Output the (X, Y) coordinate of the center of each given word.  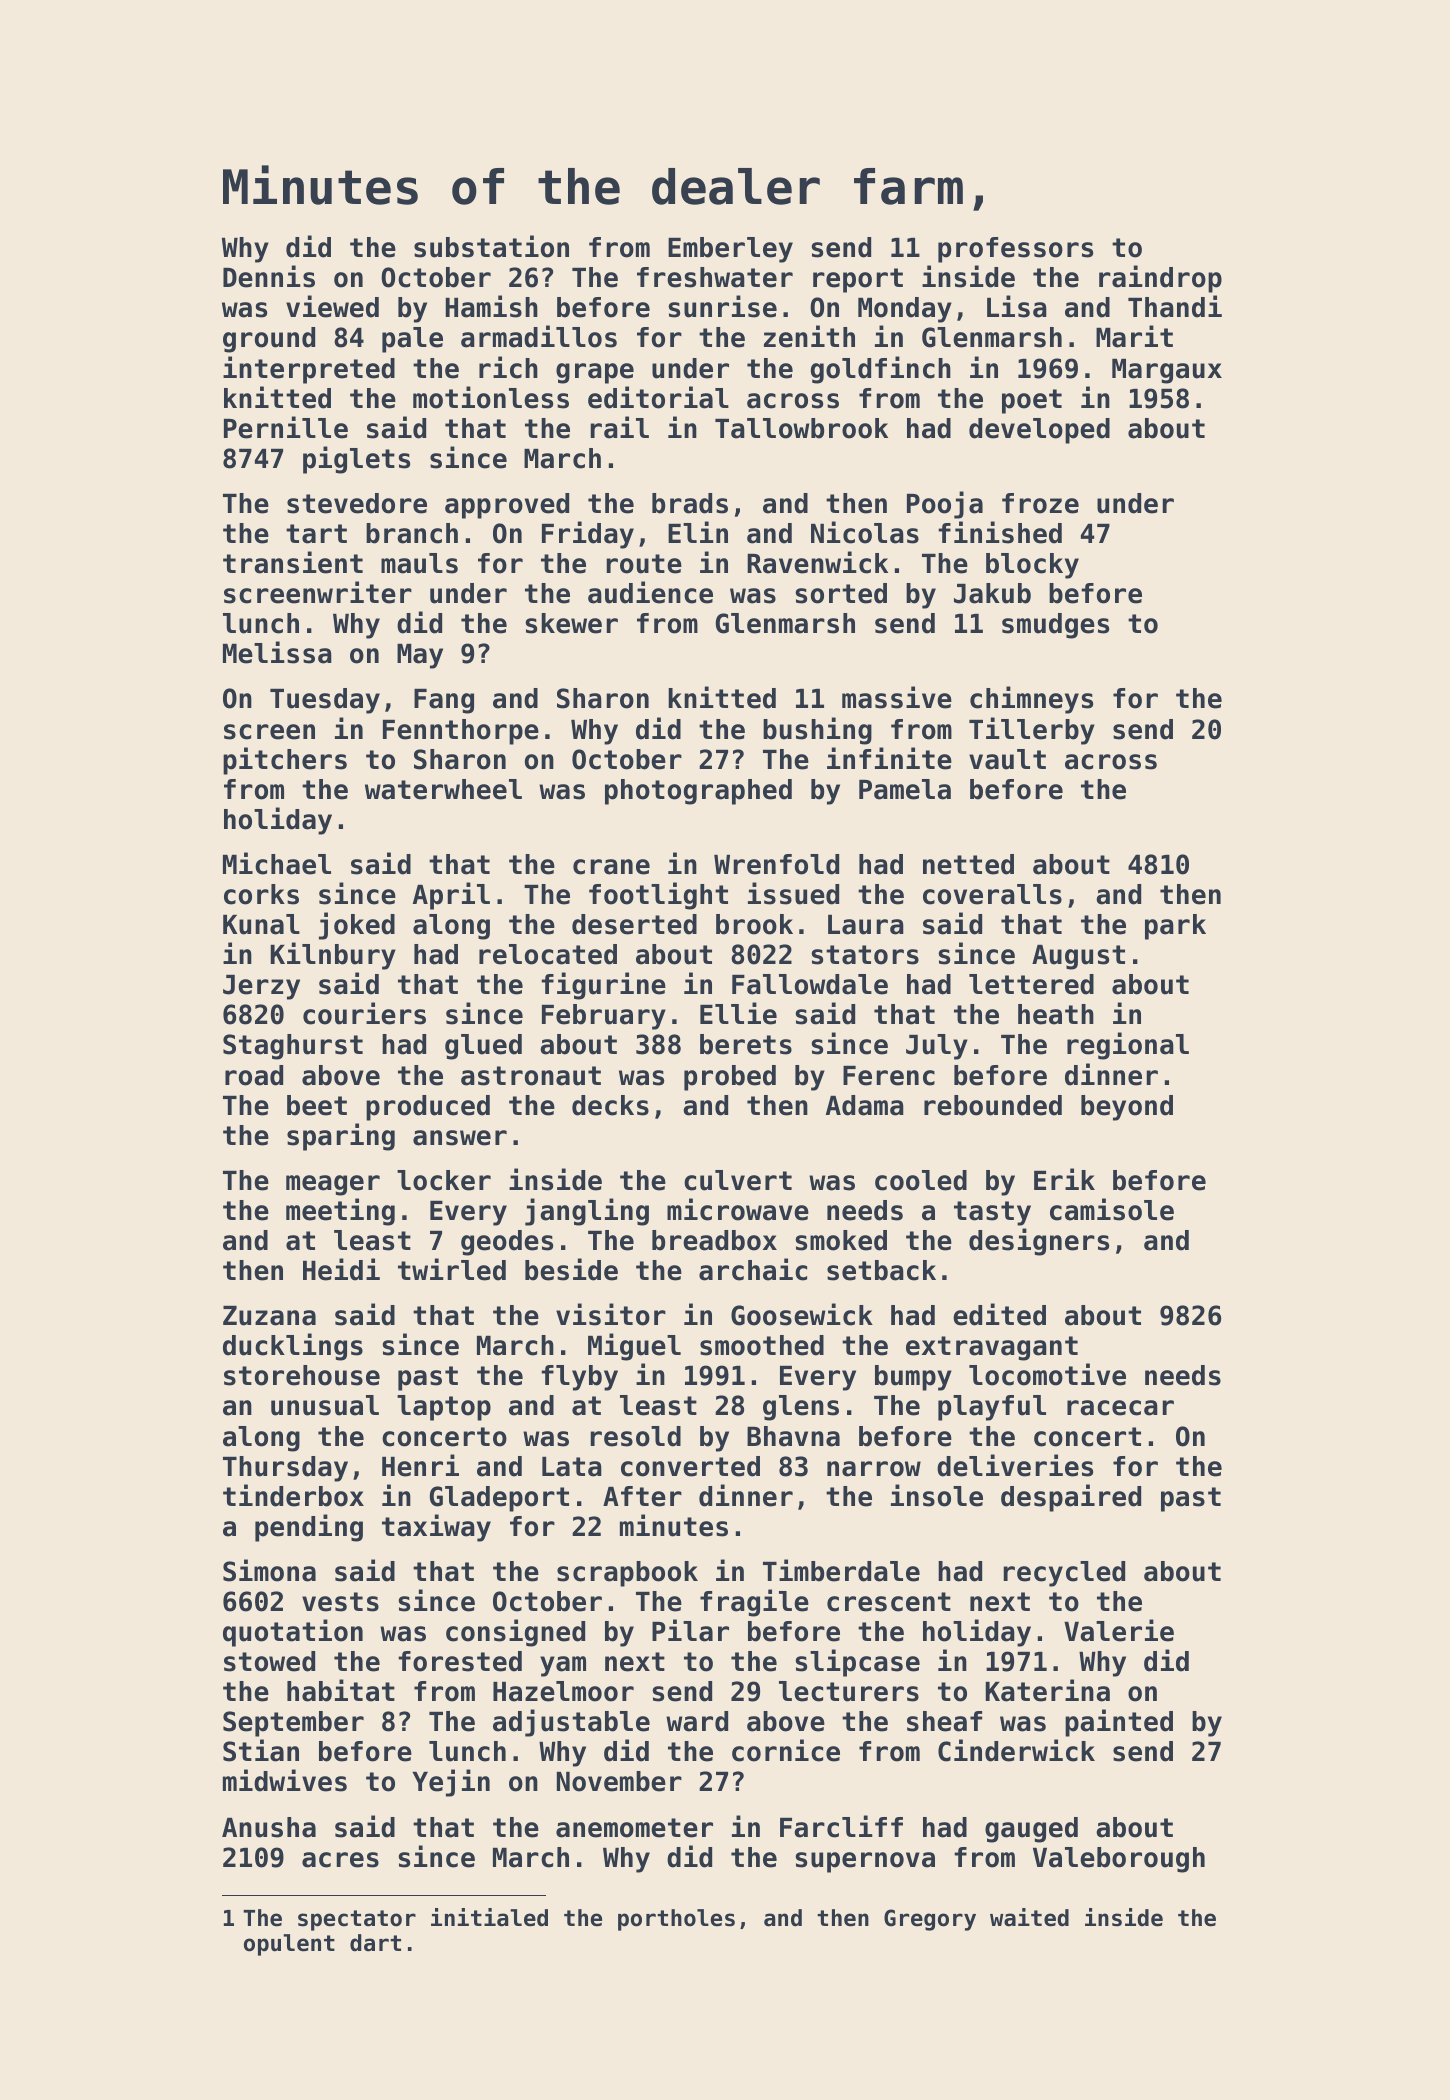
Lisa (1017, 306)
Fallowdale (810, 984)
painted (1119, 1723)
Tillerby (1032, 731)
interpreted (309, 370)
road (254, 1075)
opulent (289, 1945)
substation (491, 246)
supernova (865, 1862)
